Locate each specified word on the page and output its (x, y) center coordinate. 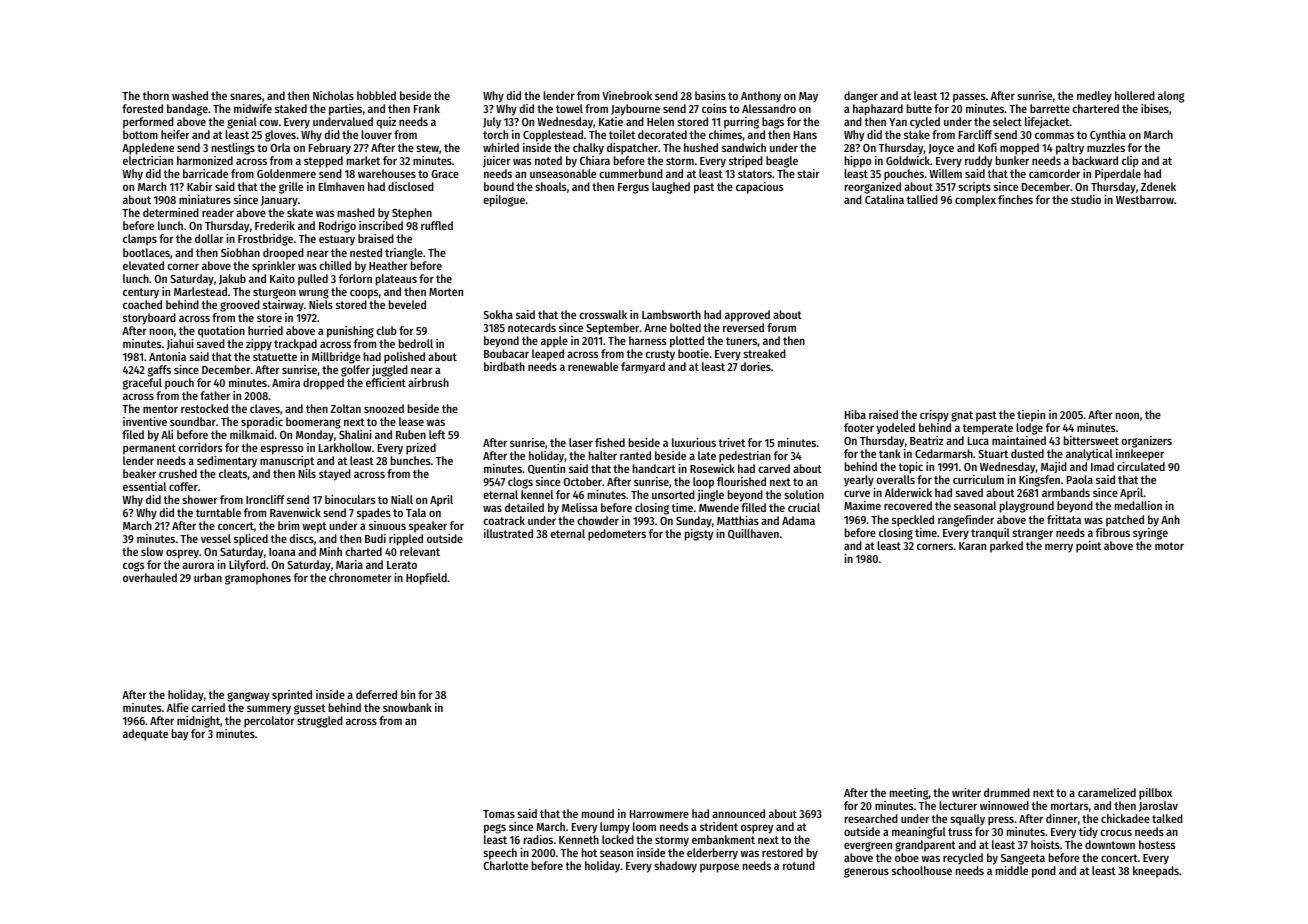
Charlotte (505, 865)
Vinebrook (627, 95)
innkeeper (1140, 455)
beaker (139, 473)
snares (246, 96)
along (1171, 97)
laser (581, 442)
